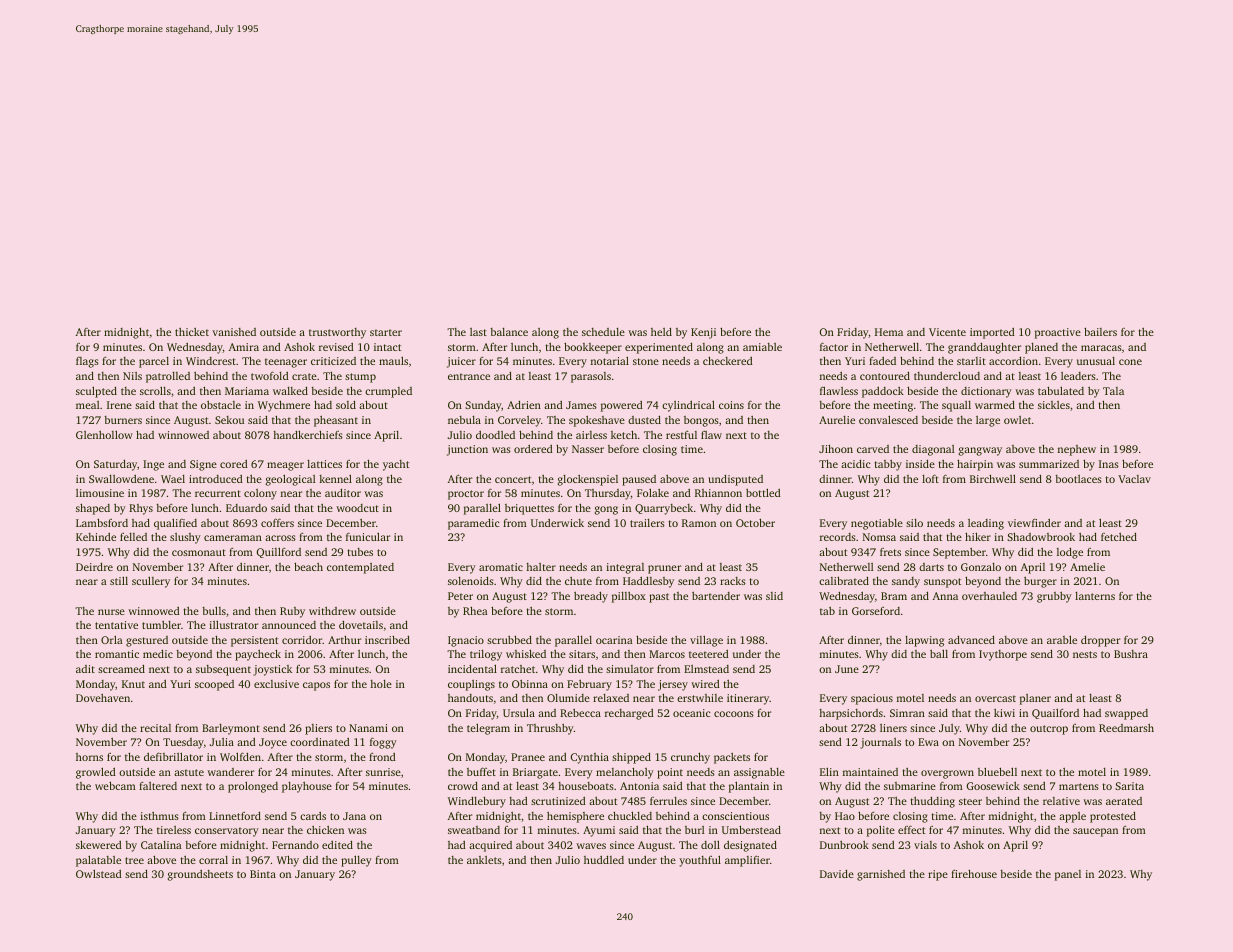  Describe the element at coordinates (1130, 362) in the screenshot. I see `cone` at that location.
